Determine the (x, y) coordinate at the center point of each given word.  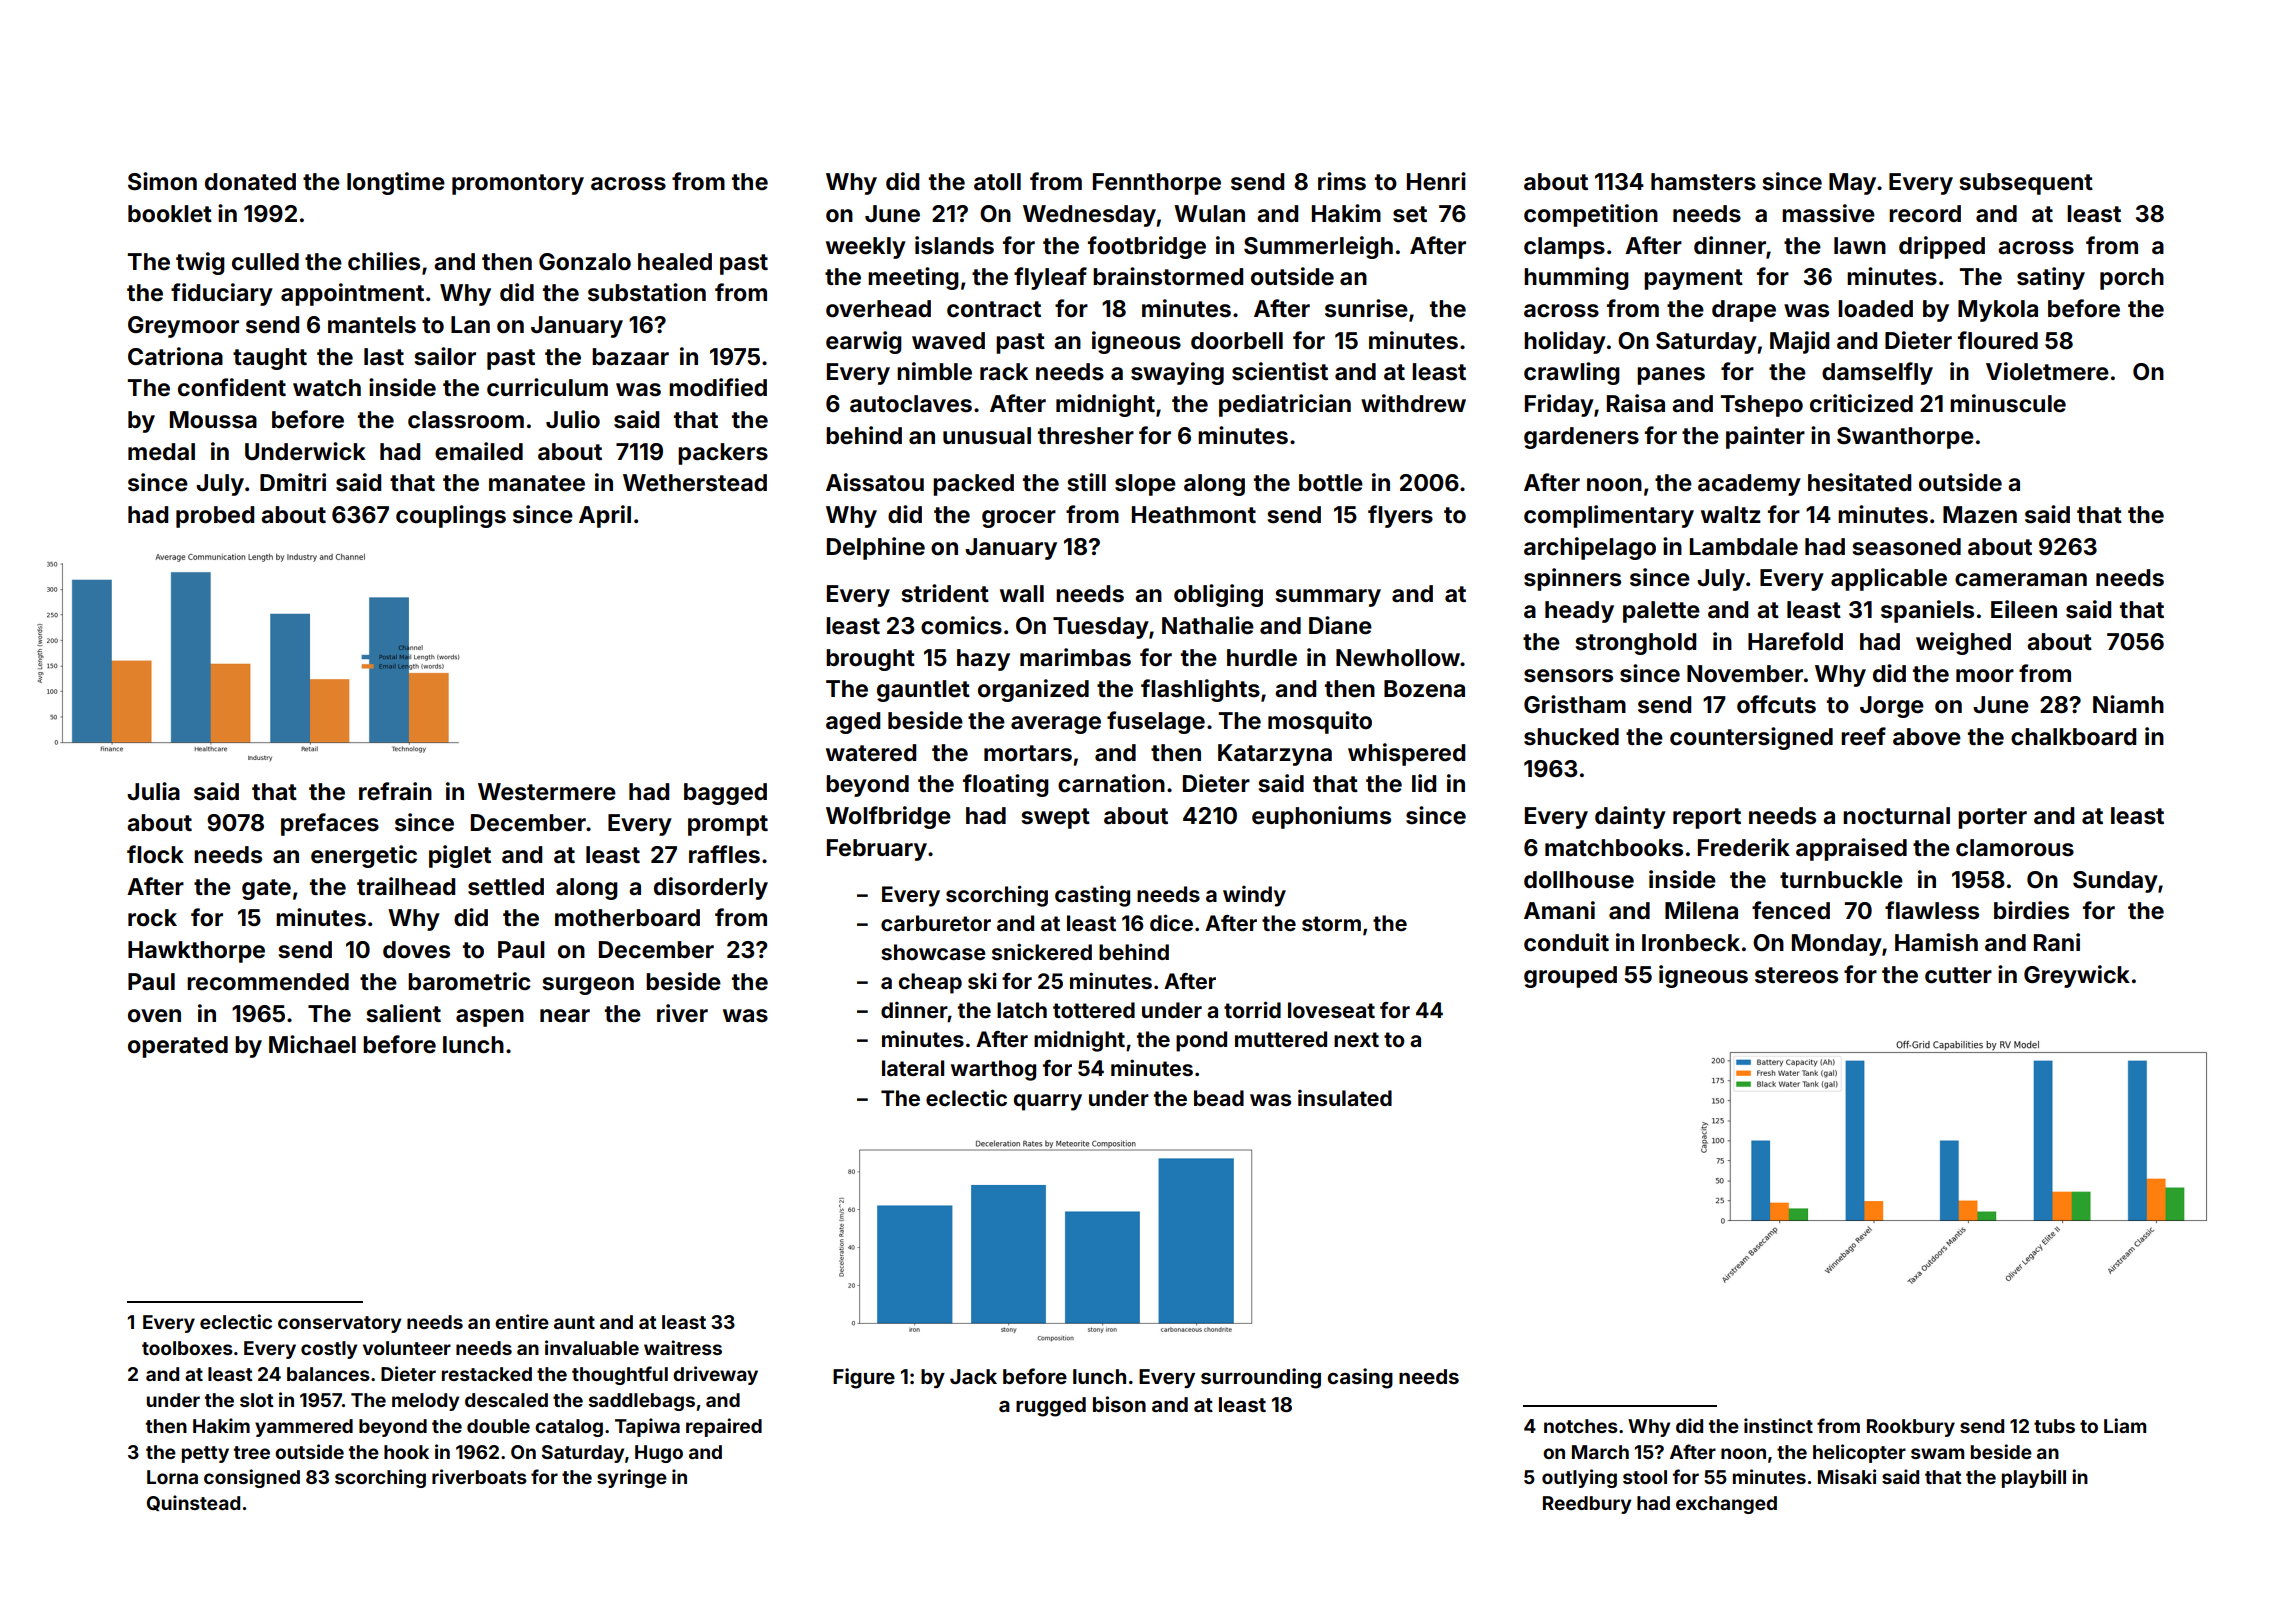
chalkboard (2073, 737)
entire (522, 1321)
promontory (518, 184)
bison (1119, 1404)
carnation (1111, 783)
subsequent (2026, 184)
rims (1342, 181)
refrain (395, 791)
